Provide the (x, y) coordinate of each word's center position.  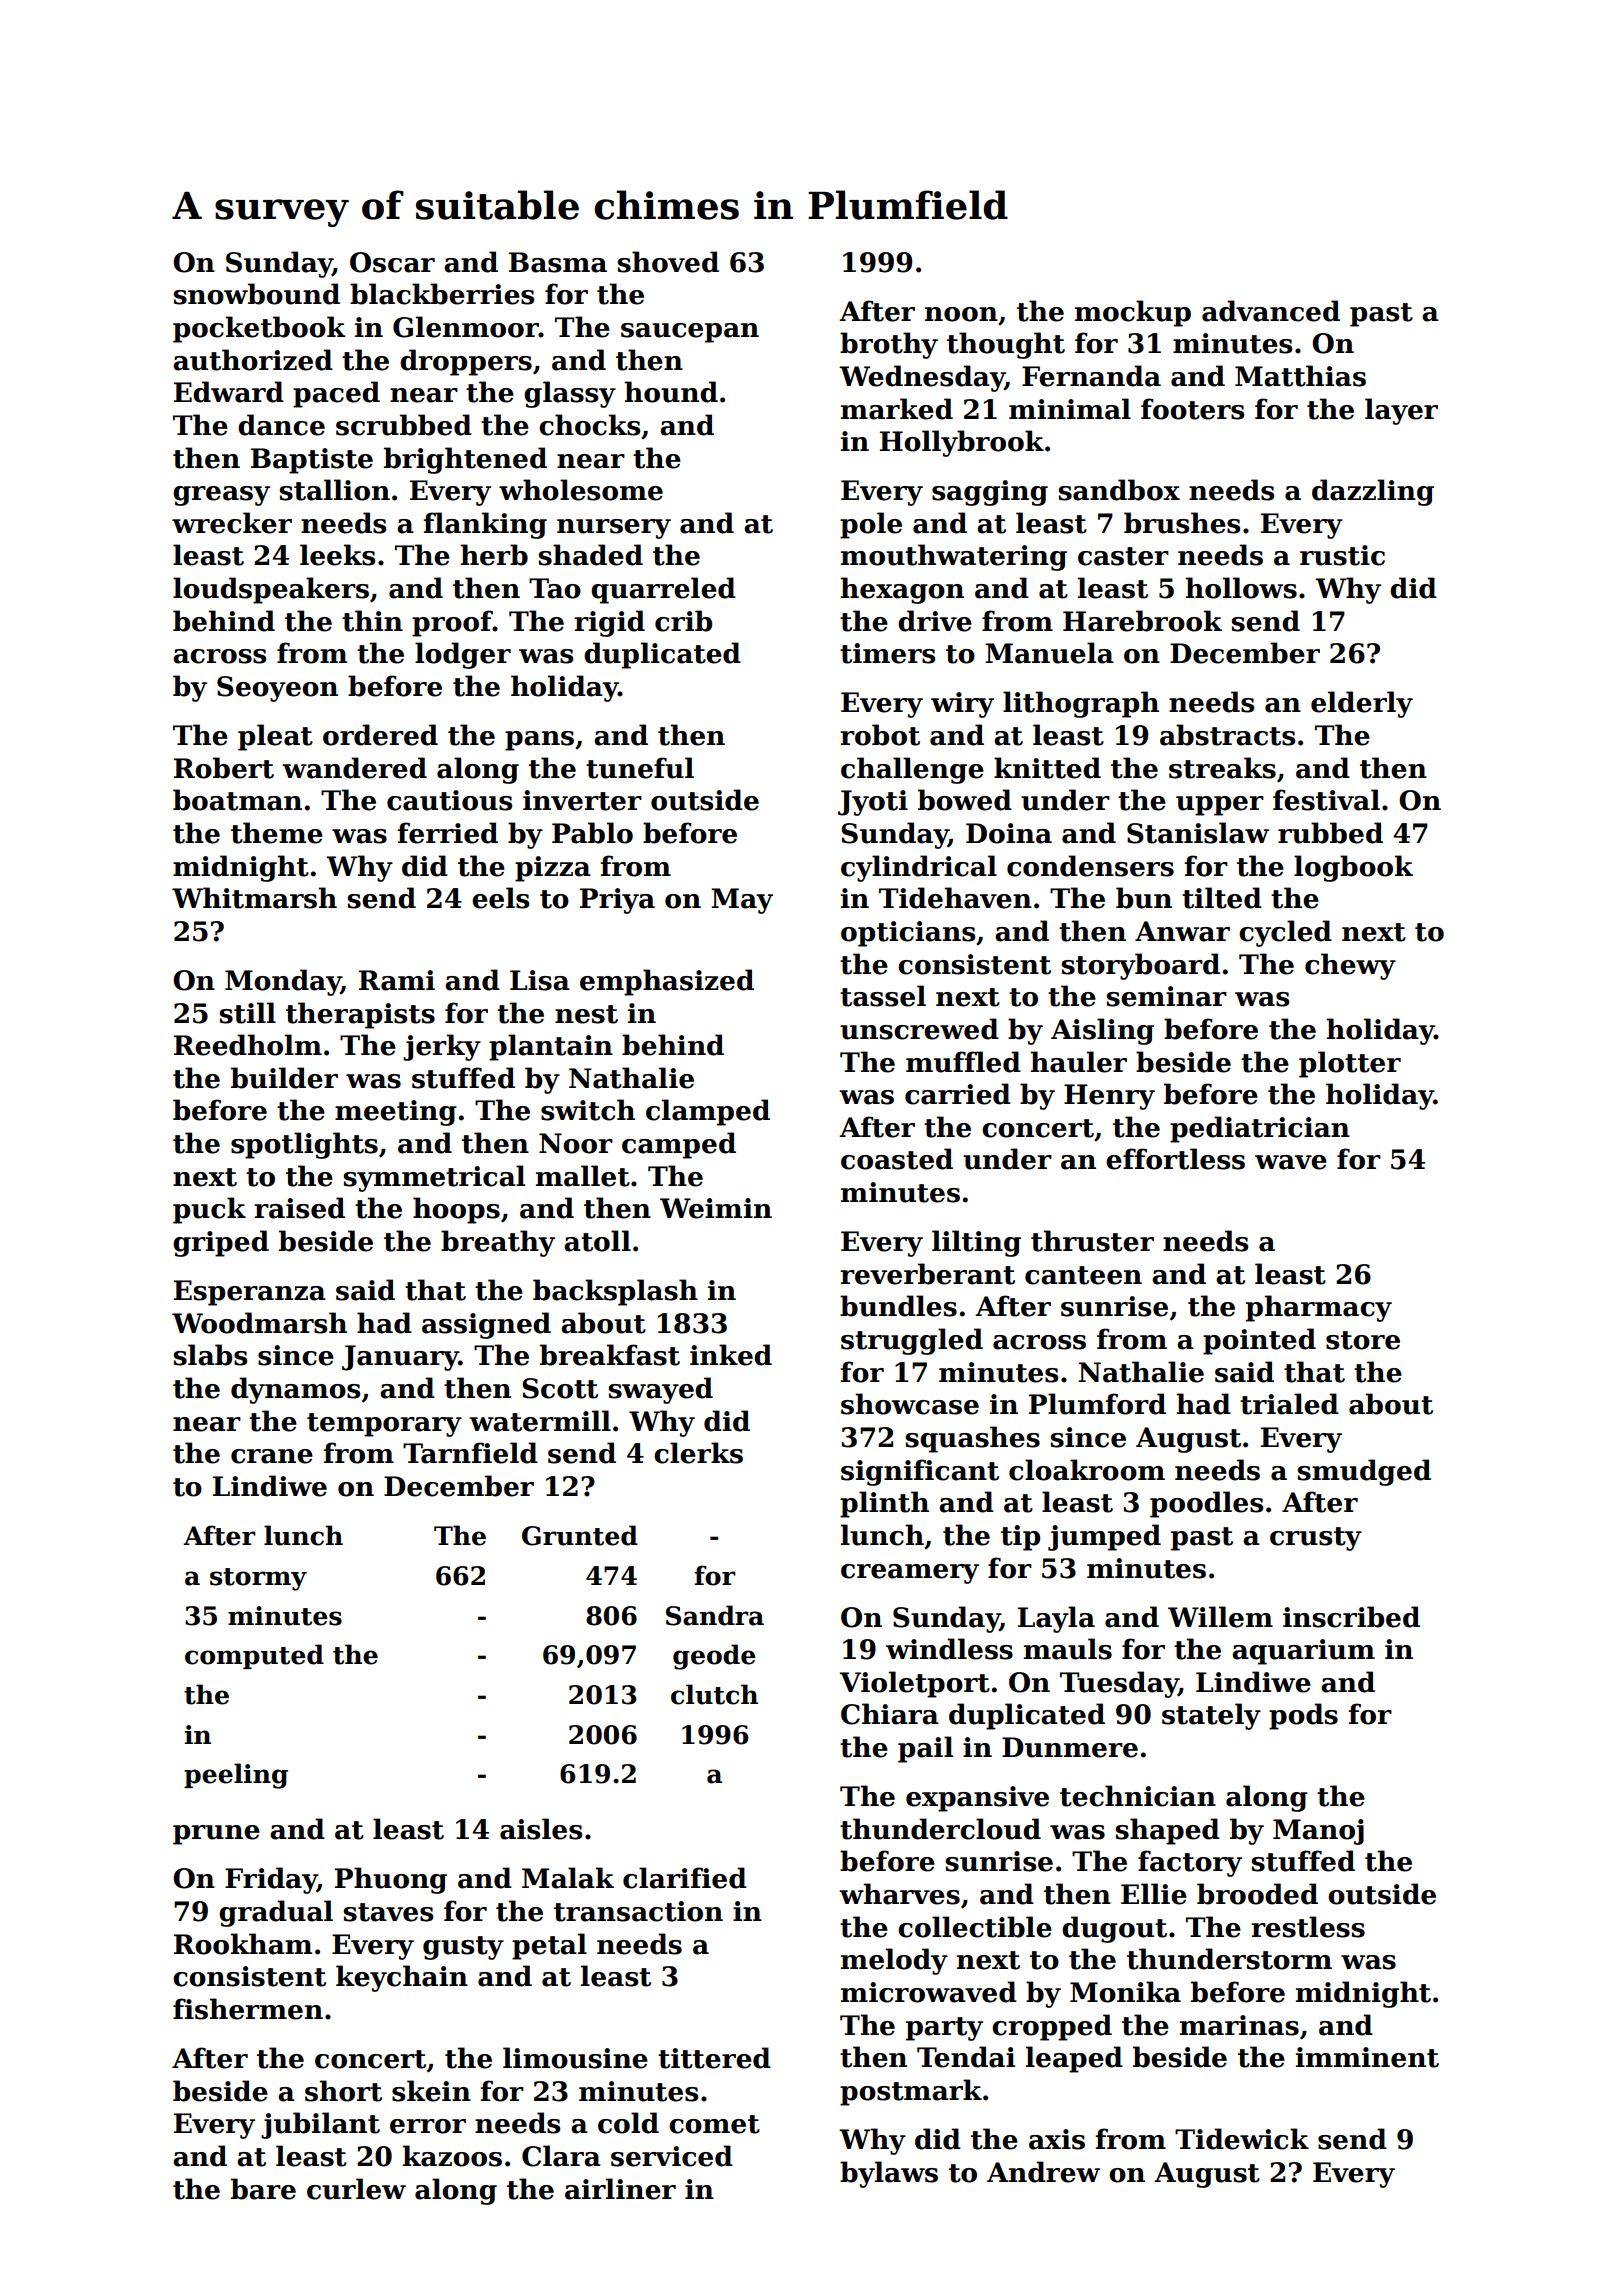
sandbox (1119, 490)
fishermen (248, 2009)
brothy (889, 345)
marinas (1239, 2025)
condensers (1090, 866)
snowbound (256, 294)
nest (586, 1014)
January (400, 1358)
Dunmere (1070, 1747)
